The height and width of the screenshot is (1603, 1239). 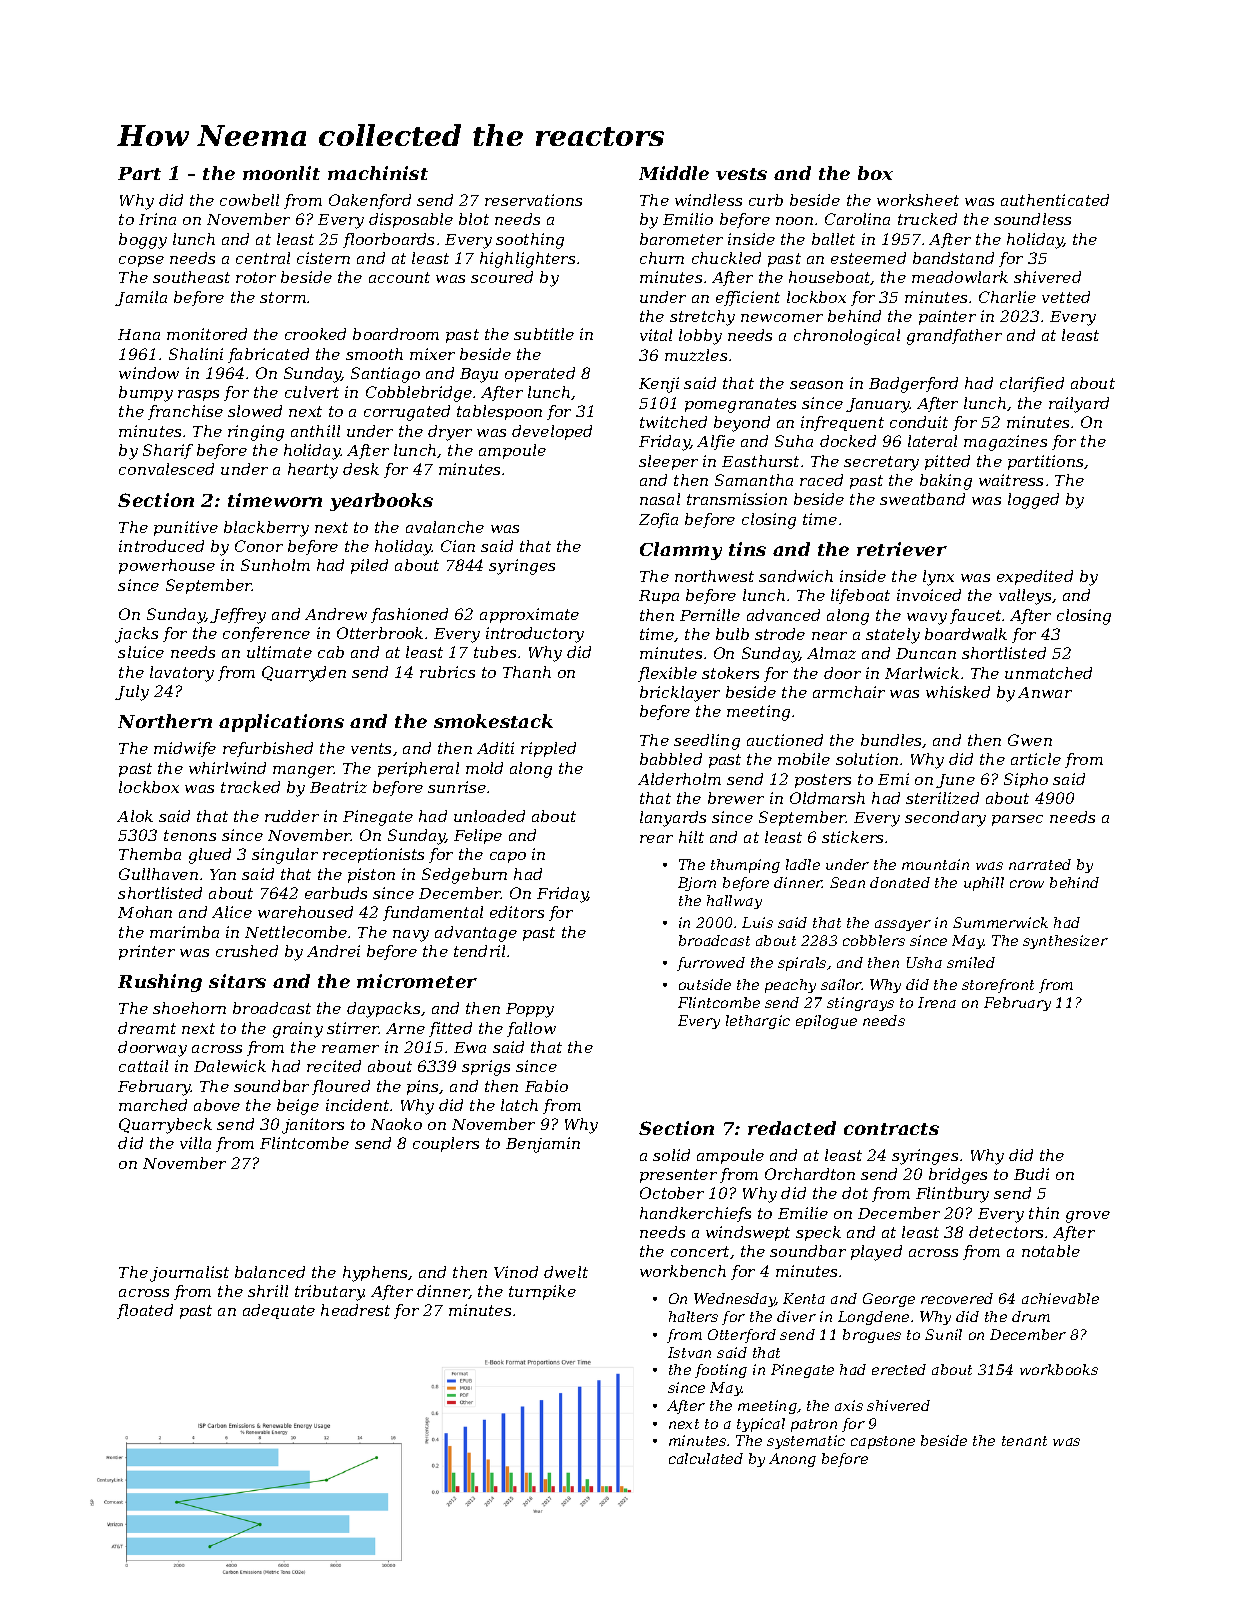 I want to click on editors, so click(x=517, y=912).
